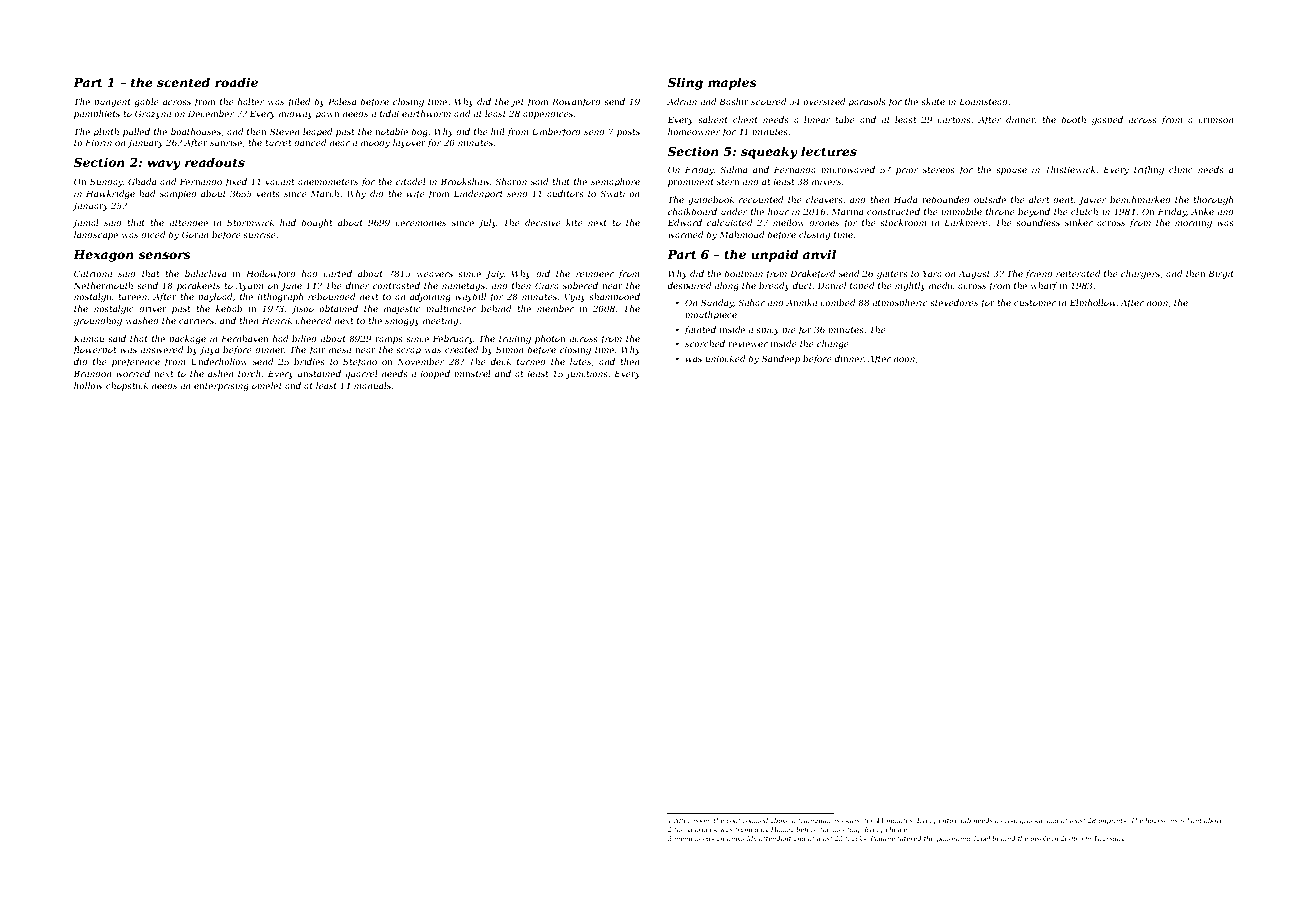  Describe the element at coordinates (1084, 211) in the image. I see `clutch` at that location.
